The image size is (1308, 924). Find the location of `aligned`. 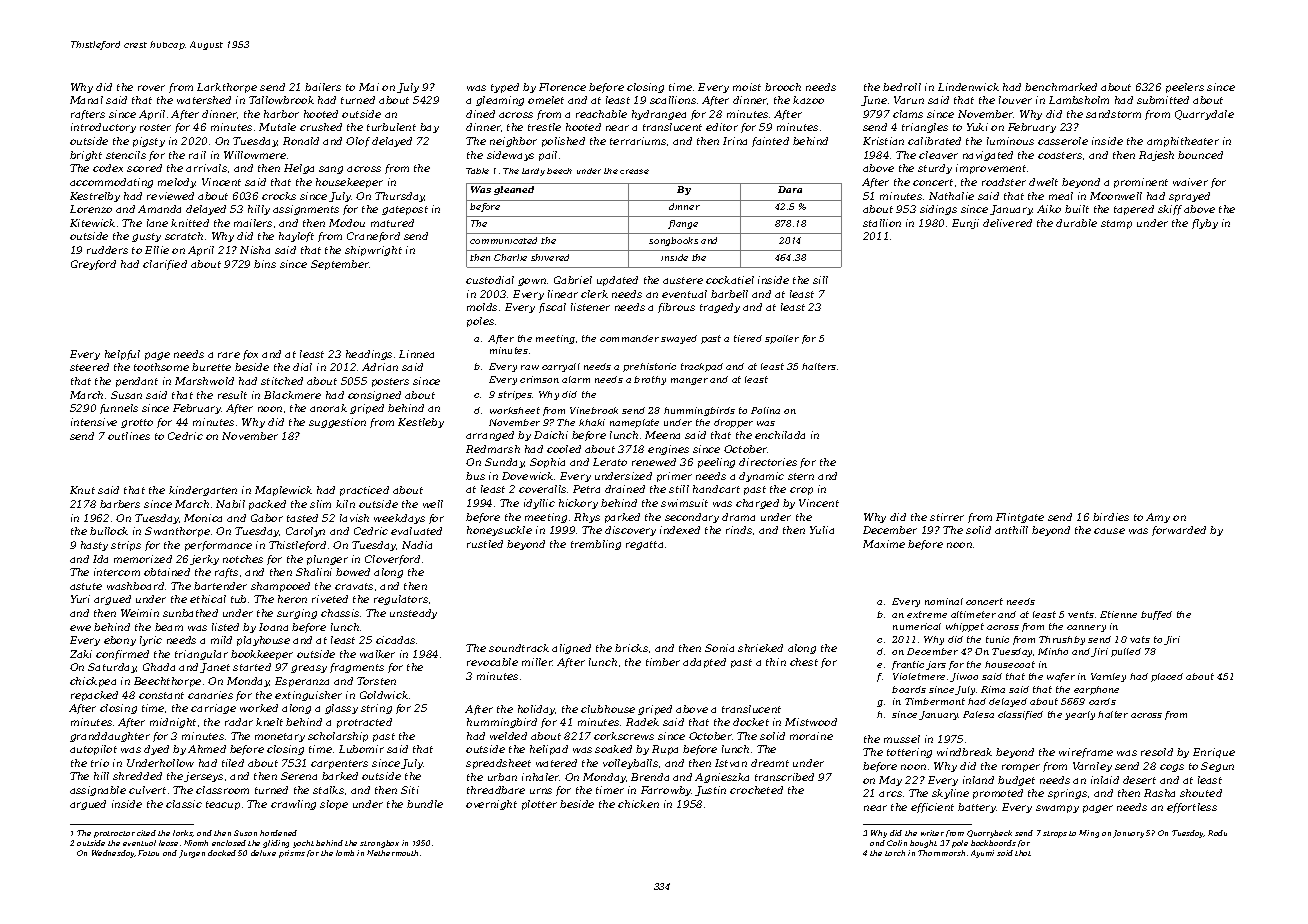

aligned is located at coordinates (571, 649).
